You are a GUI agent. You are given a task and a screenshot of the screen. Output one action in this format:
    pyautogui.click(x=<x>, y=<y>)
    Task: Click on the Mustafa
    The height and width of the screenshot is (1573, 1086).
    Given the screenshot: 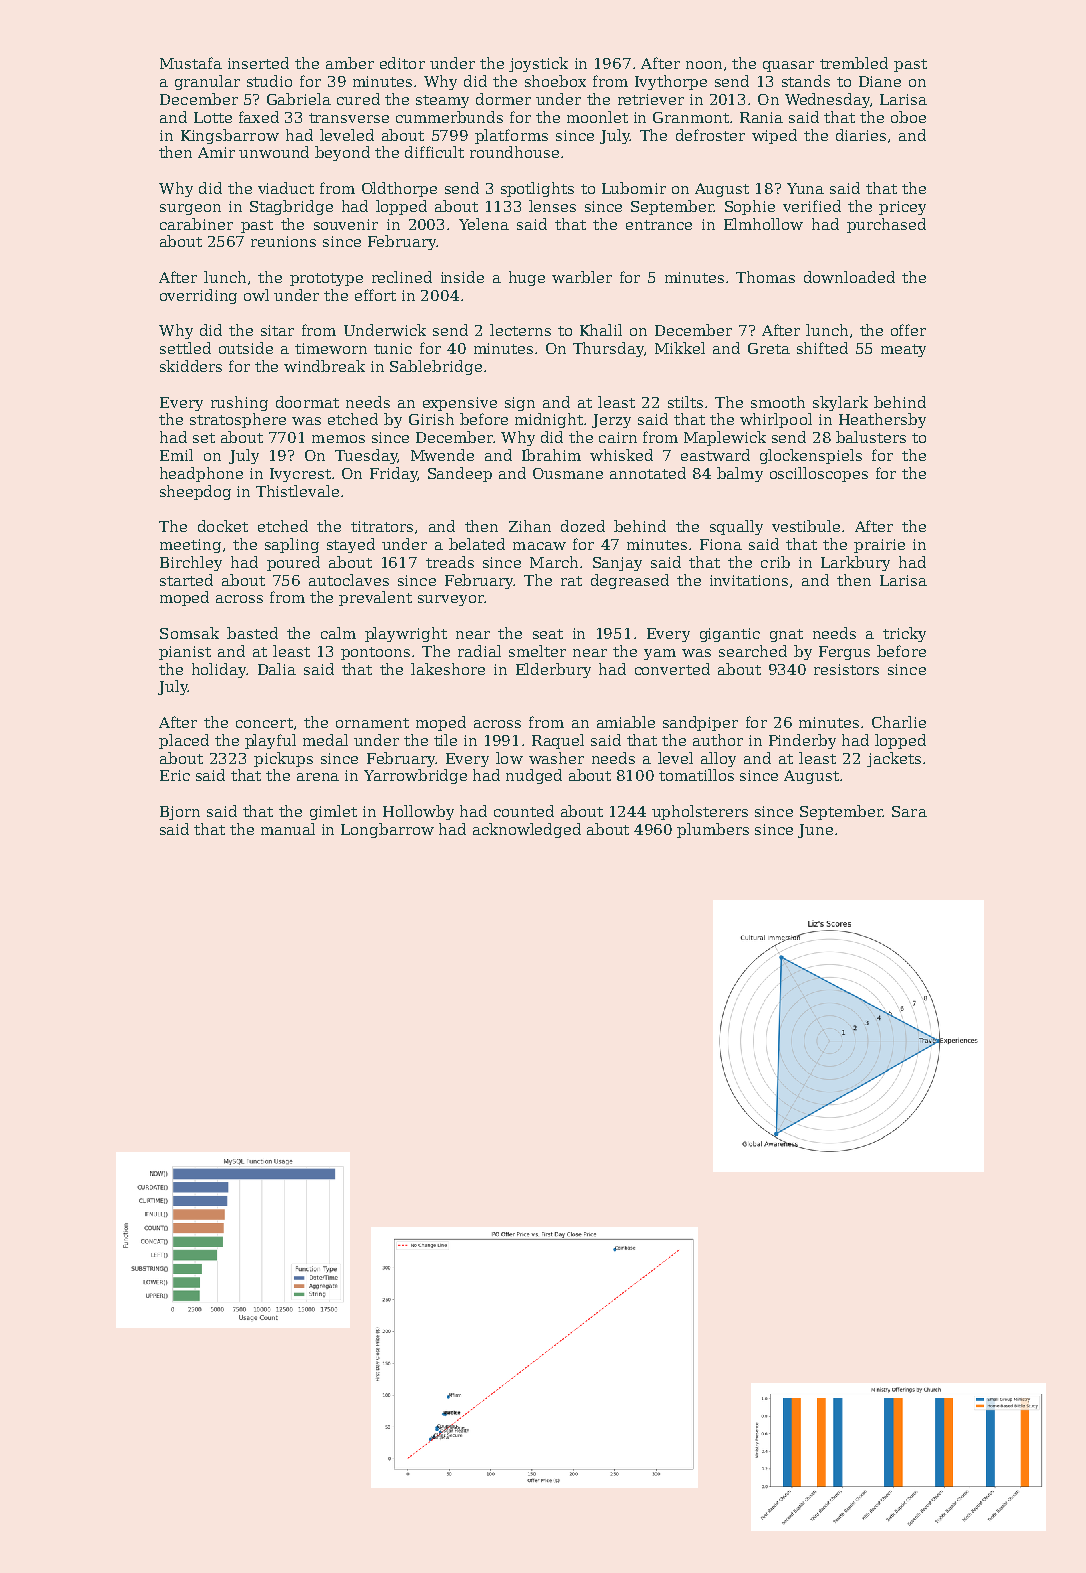 What is the action you would take?
    pyautogui.click(x=191, y=63)
